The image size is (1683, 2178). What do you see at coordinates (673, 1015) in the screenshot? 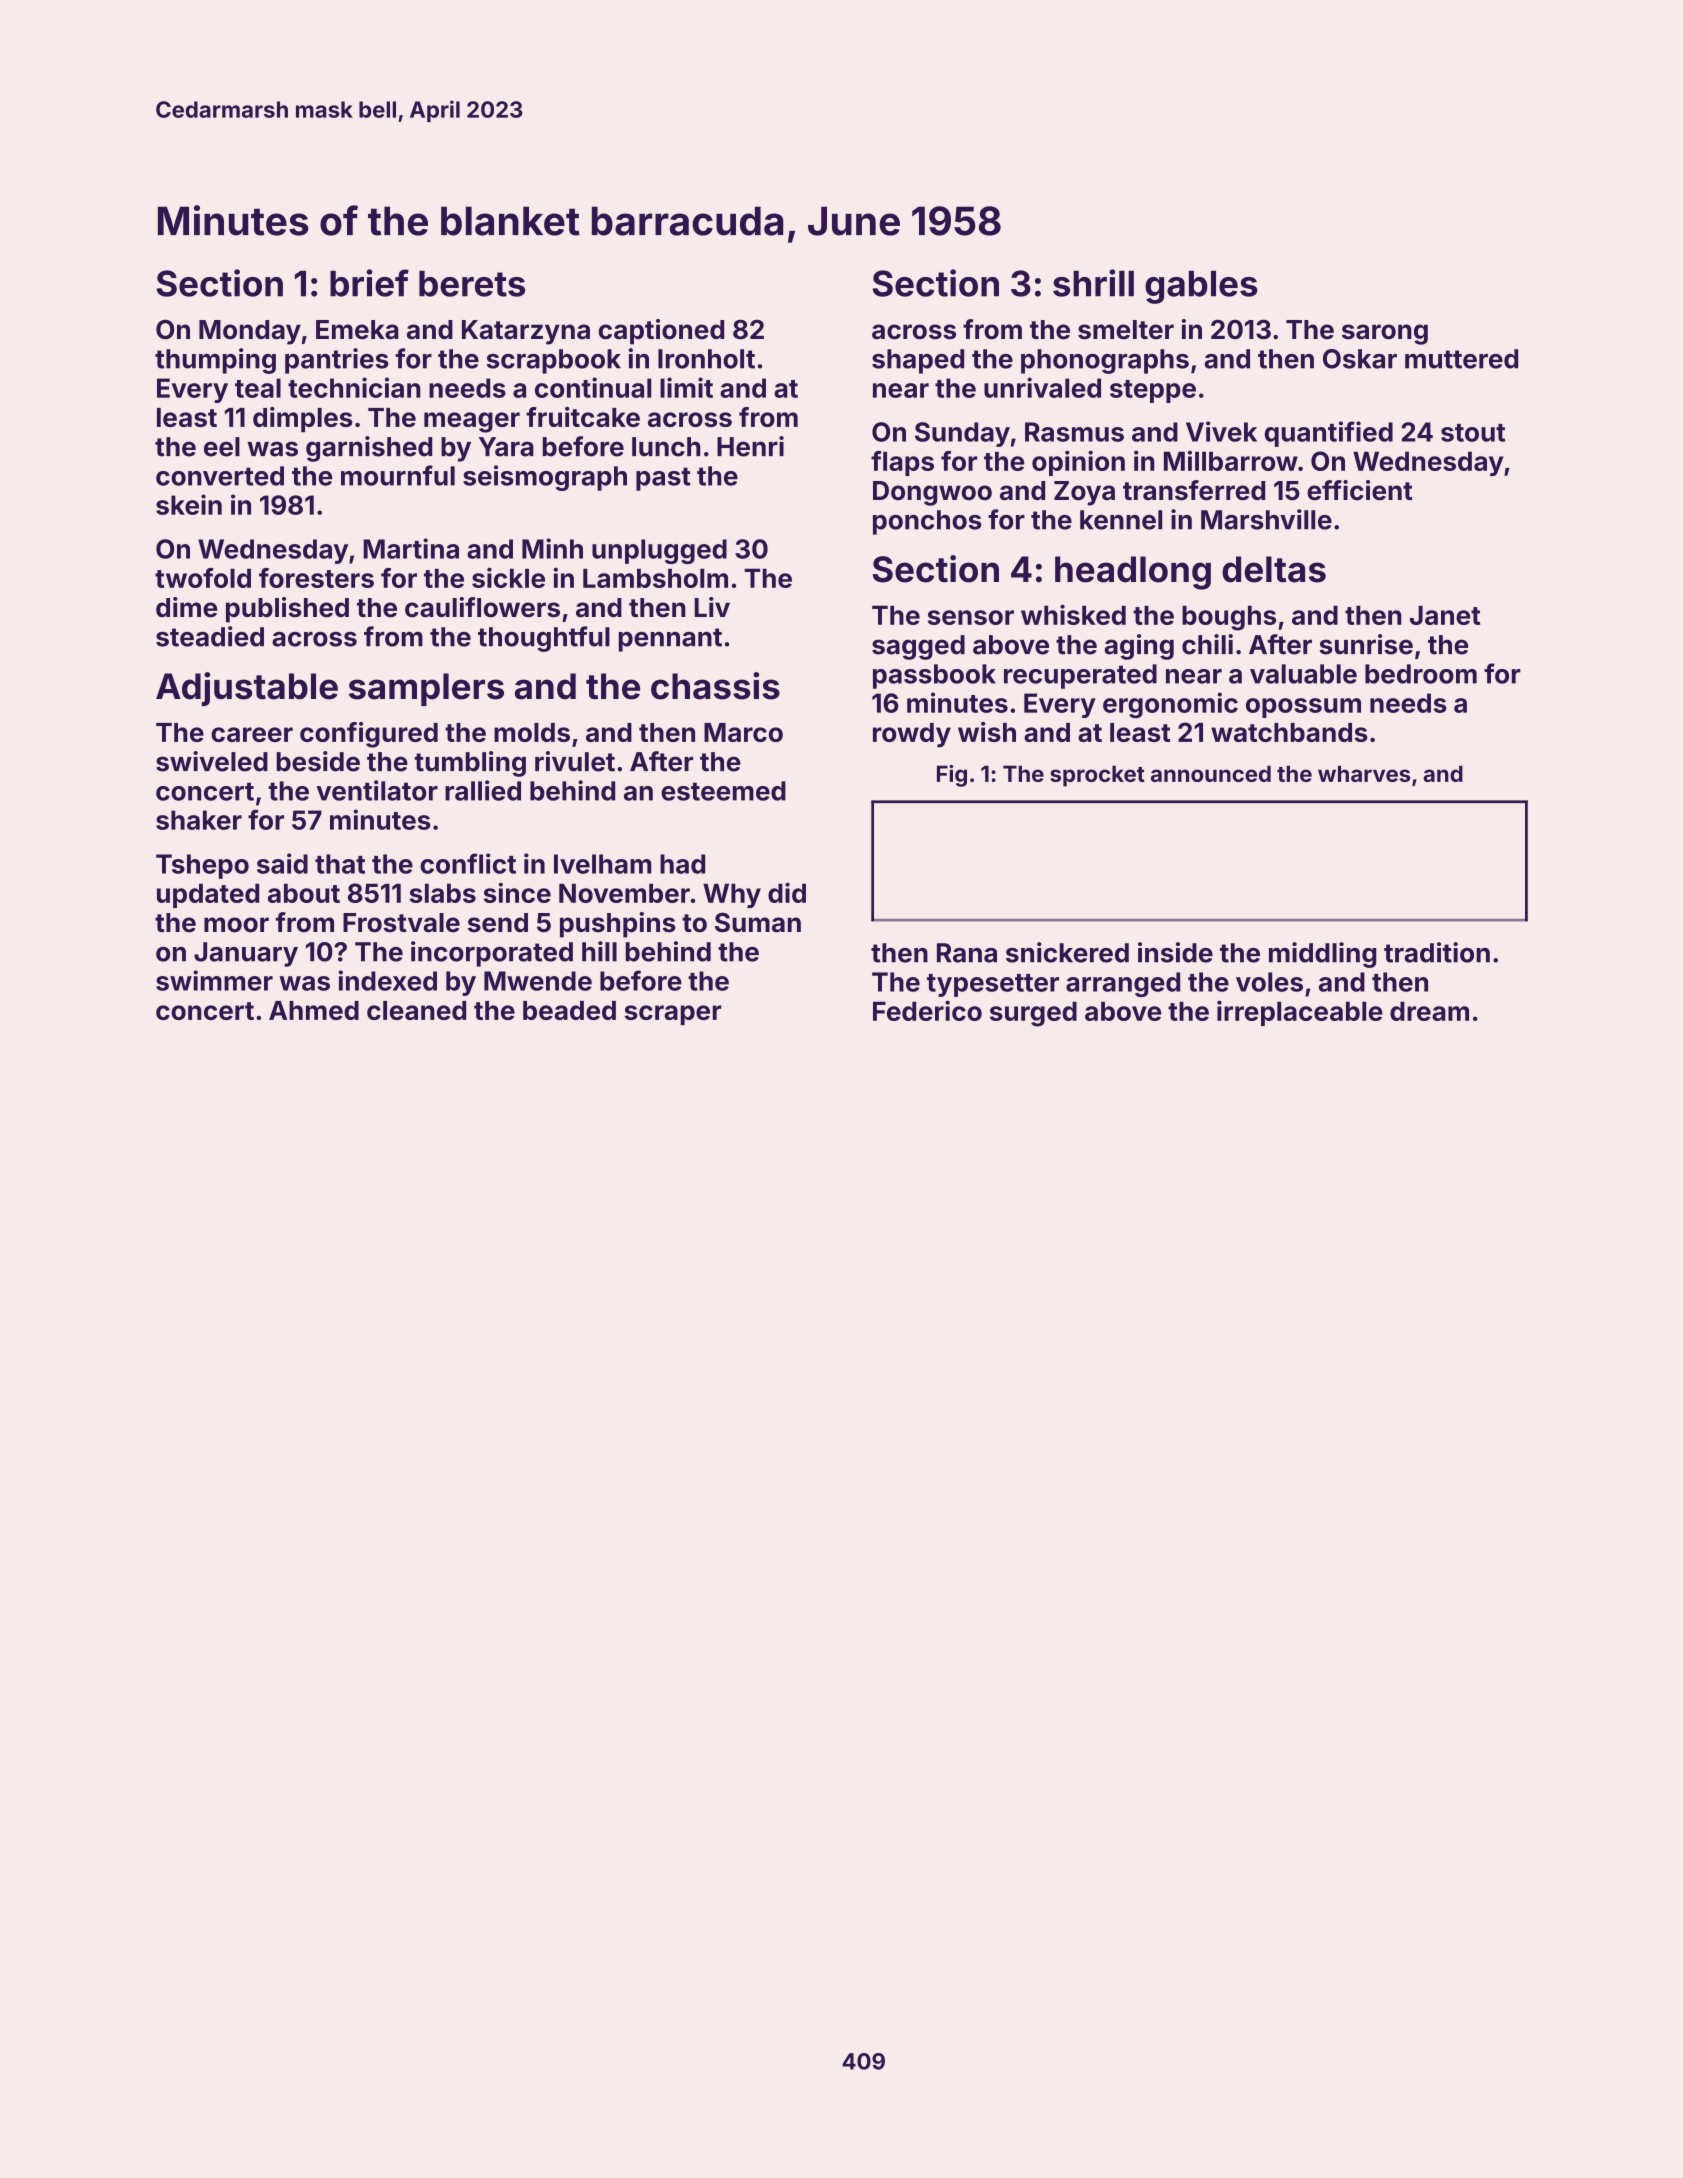
I see `scraper` at bounding box center [673, 1015].
